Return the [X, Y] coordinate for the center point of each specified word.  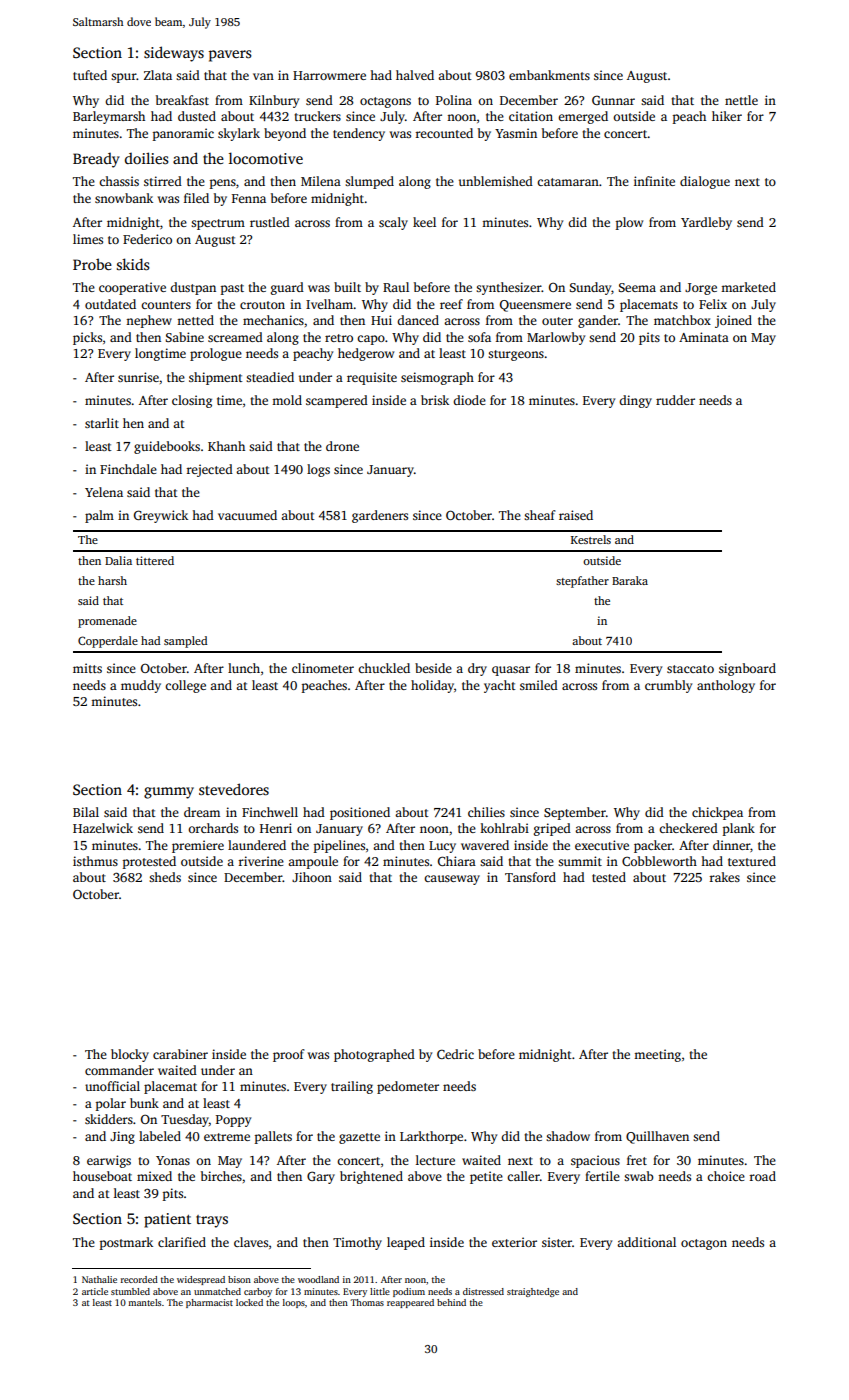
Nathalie [99, 1279]
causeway [452, 880]
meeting [657, 1055]
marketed [748, 287]
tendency [359, 134]
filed [196, 198]
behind [451, 1302]
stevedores [234, 789]
